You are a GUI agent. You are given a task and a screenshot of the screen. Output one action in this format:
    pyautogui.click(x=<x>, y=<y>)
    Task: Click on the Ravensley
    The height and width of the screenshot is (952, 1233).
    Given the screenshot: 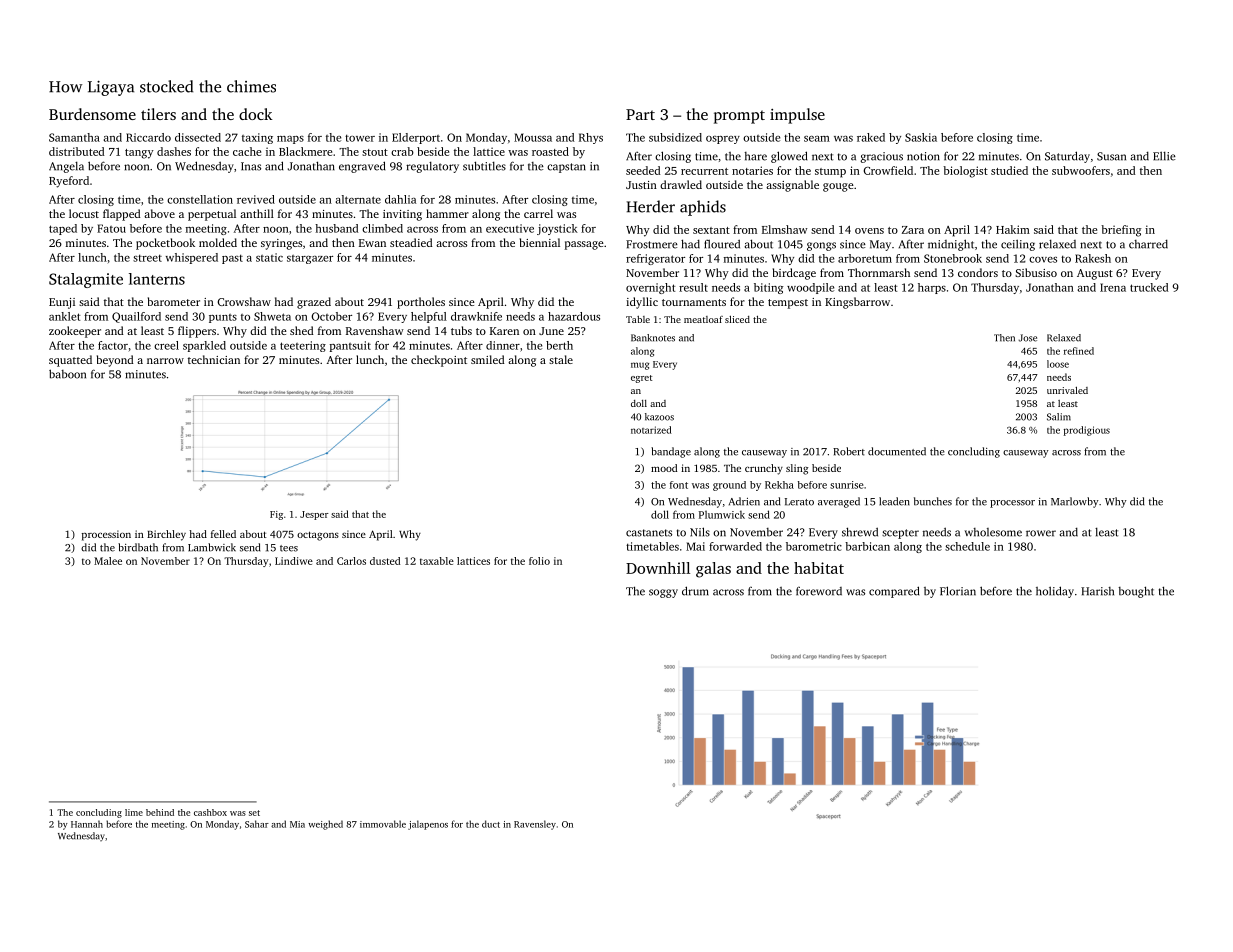 What is the action you would take?
    pyautogui.click(x=535, y=825)
